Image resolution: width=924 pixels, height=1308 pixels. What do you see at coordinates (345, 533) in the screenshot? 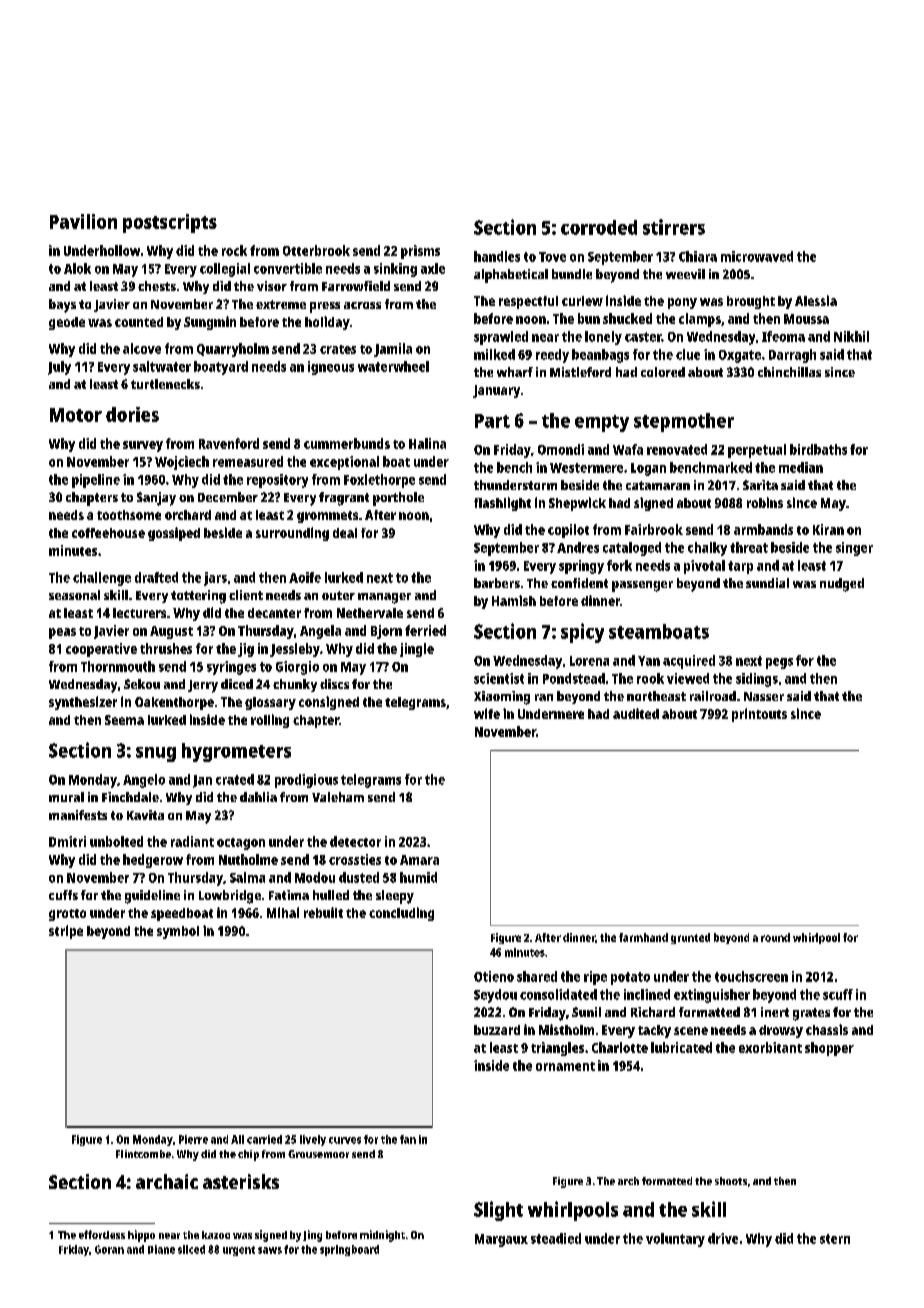
I see `deal` at bounding box center [345, 533].
